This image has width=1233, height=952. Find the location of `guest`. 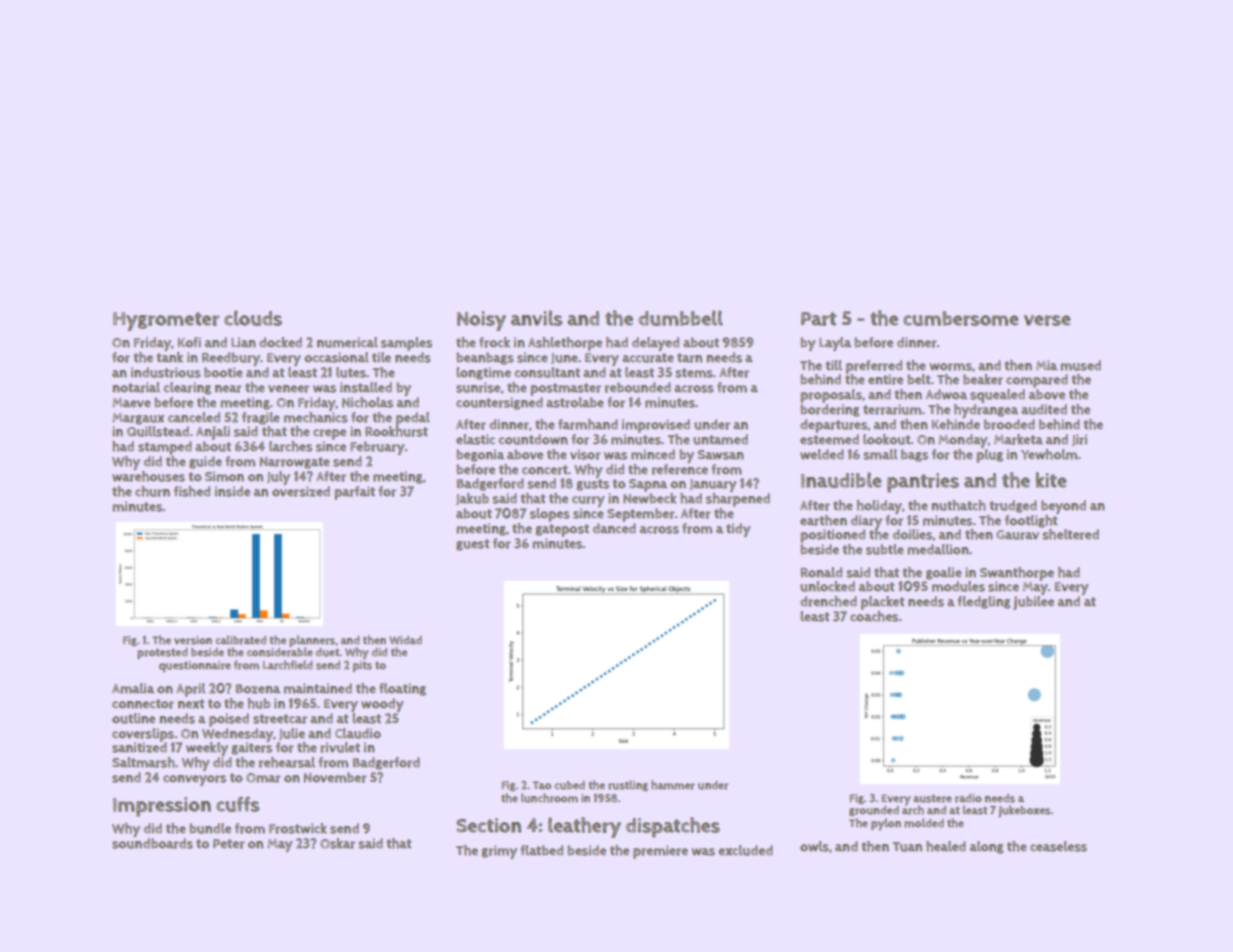

guest is located at coordinates (473, 545).
